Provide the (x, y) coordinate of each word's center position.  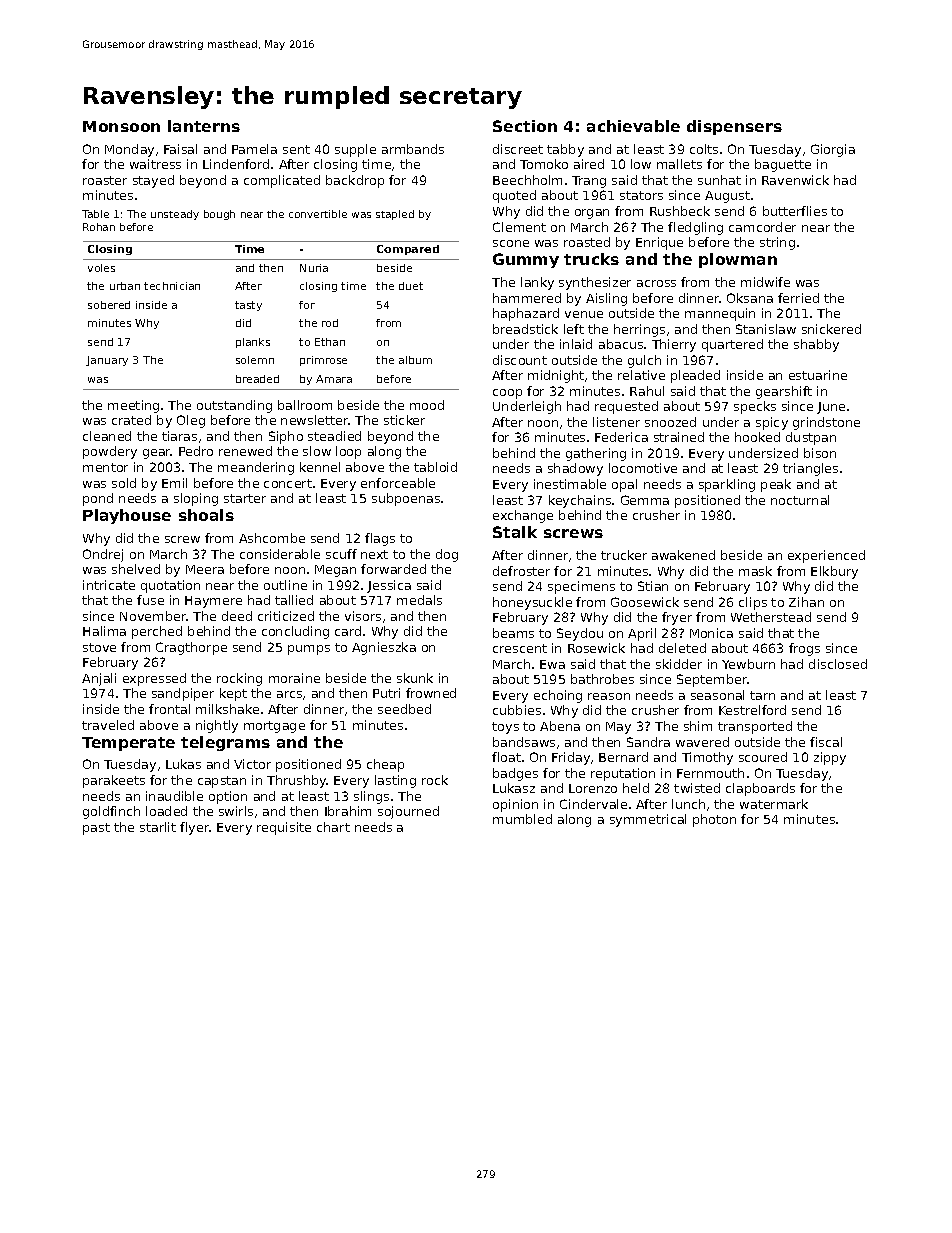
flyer (194, 828)
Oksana (750, 298)
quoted (514, 196)
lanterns (204, 126)
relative (641, 375)
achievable (633, 126)
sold (124, 483)
